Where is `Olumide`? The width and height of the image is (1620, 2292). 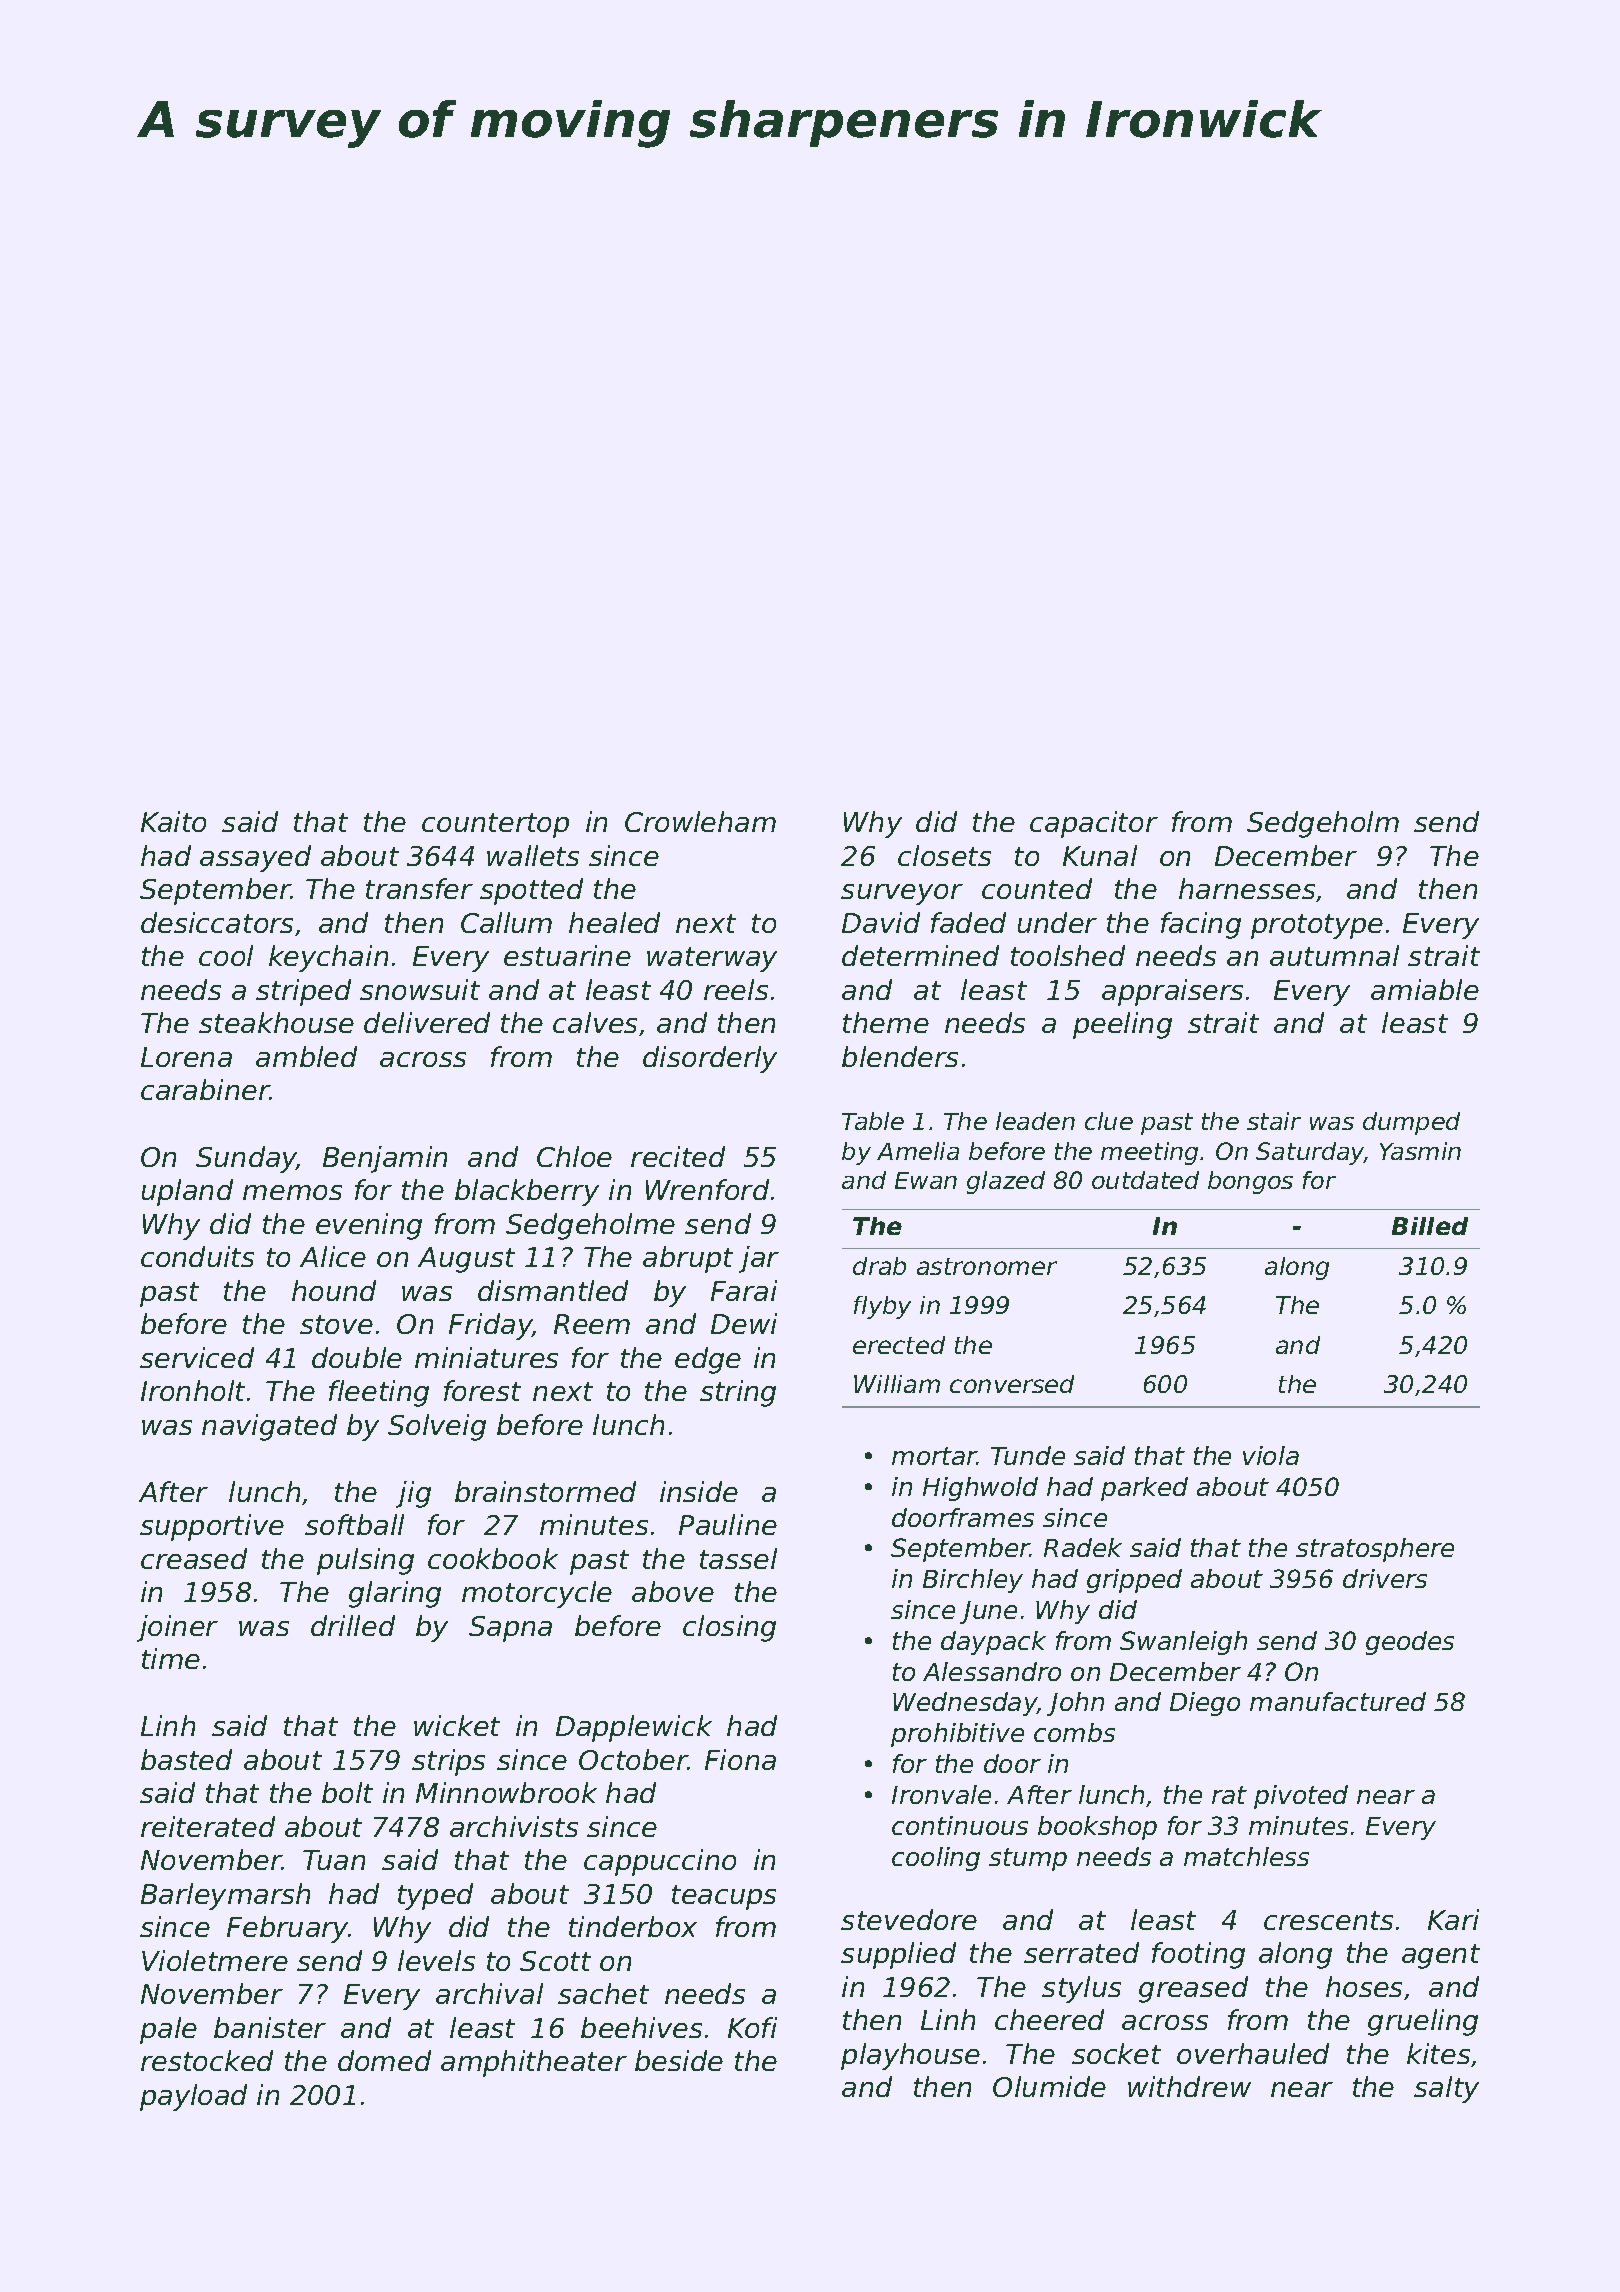
Olumide is located at coordinates (1049, 2086).
